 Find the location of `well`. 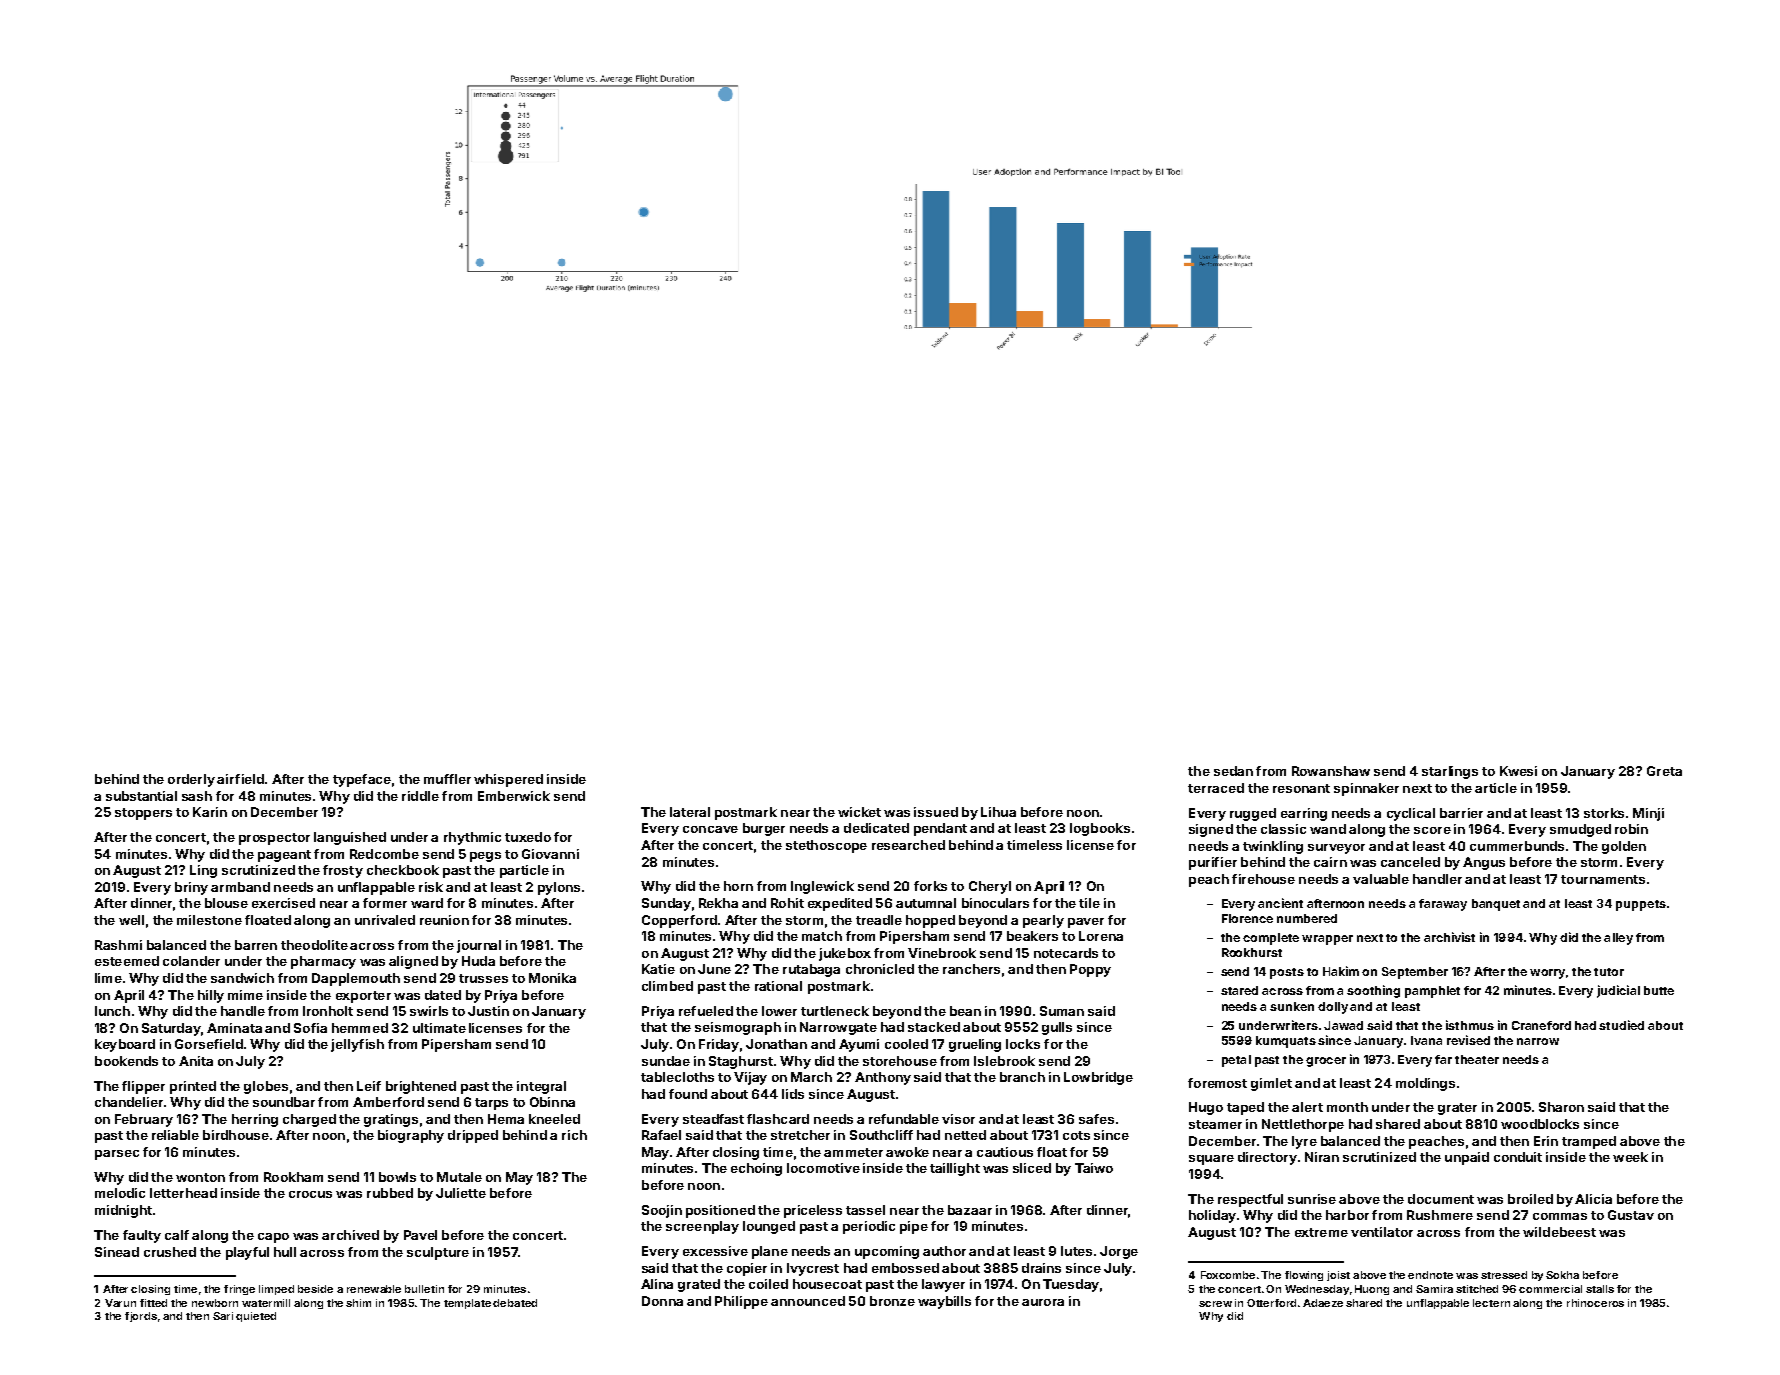

well is located at coordinates (131, 920).
